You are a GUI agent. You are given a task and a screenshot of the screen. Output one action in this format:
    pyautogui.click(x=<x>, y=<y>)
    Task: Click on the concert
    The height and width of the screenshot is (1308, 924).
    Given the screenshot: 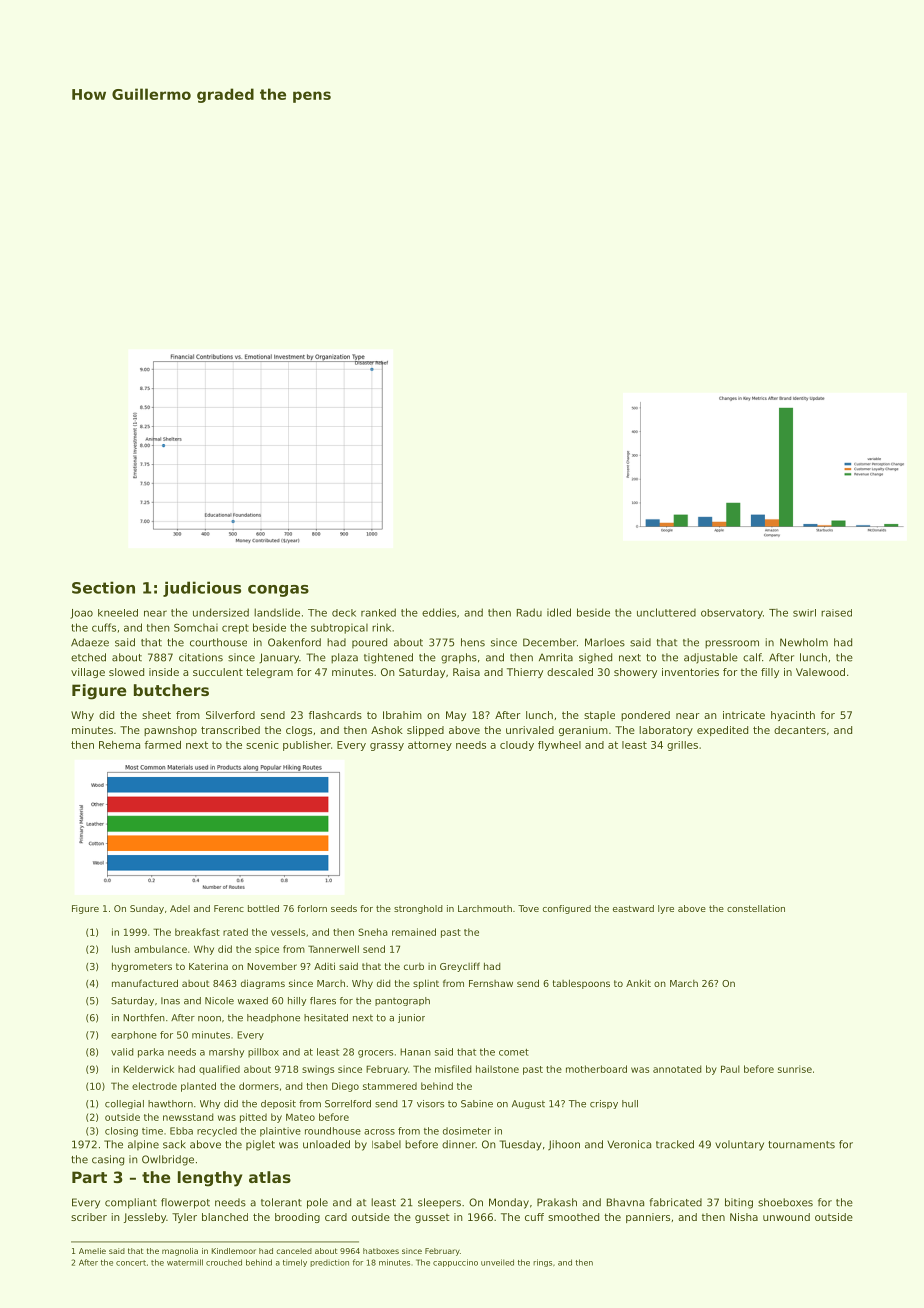 What is the action you would take?
    pyautogui.click(x=131, y=1263)
